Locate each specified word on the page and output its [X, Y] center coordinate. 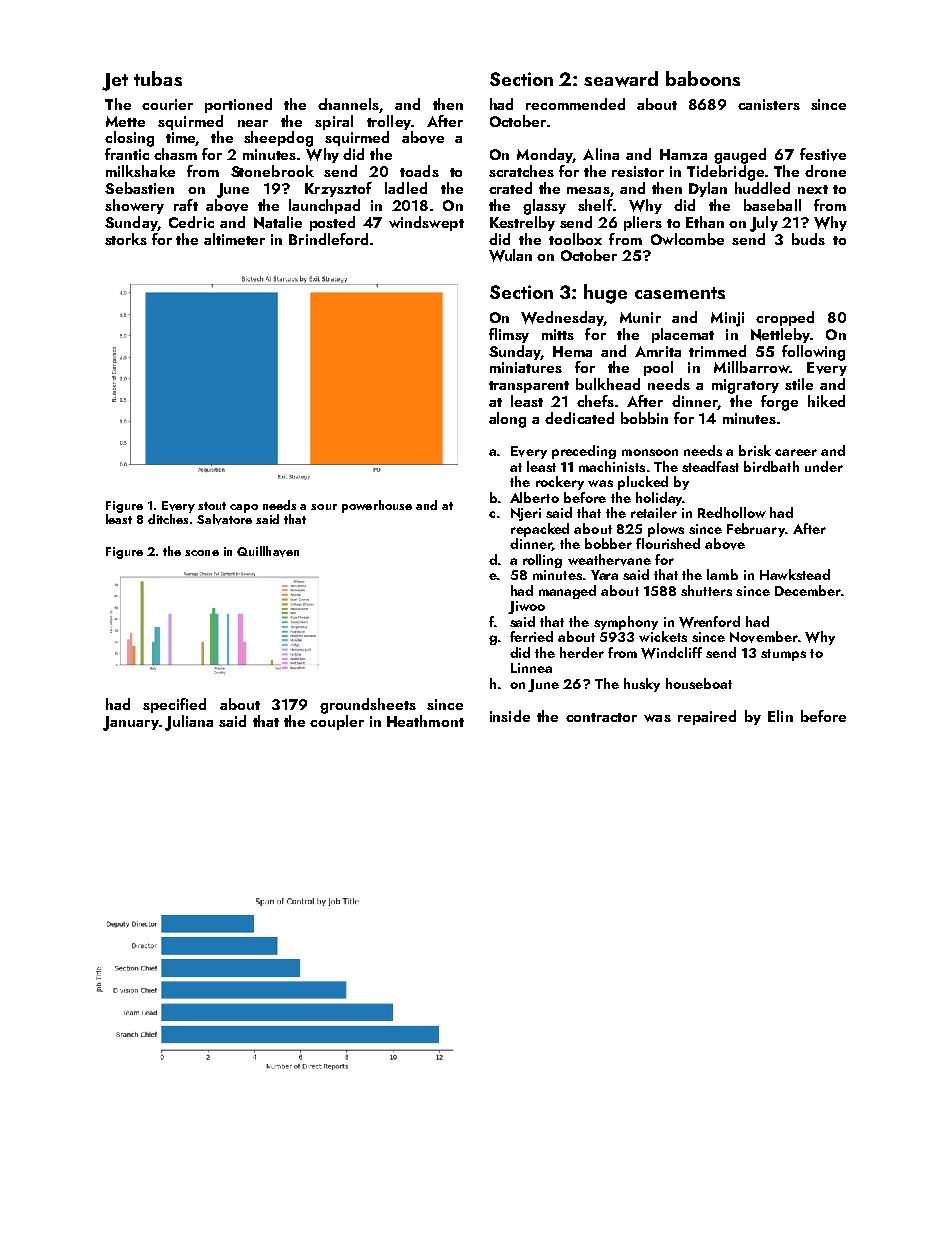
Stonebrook [272, 171]
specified [174, 705]
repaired [707, 717]
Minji [727, 319]
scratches [521, 171]
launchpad [324, 206]
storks [126, 239]
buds [808, 239]
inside [510, 716]
